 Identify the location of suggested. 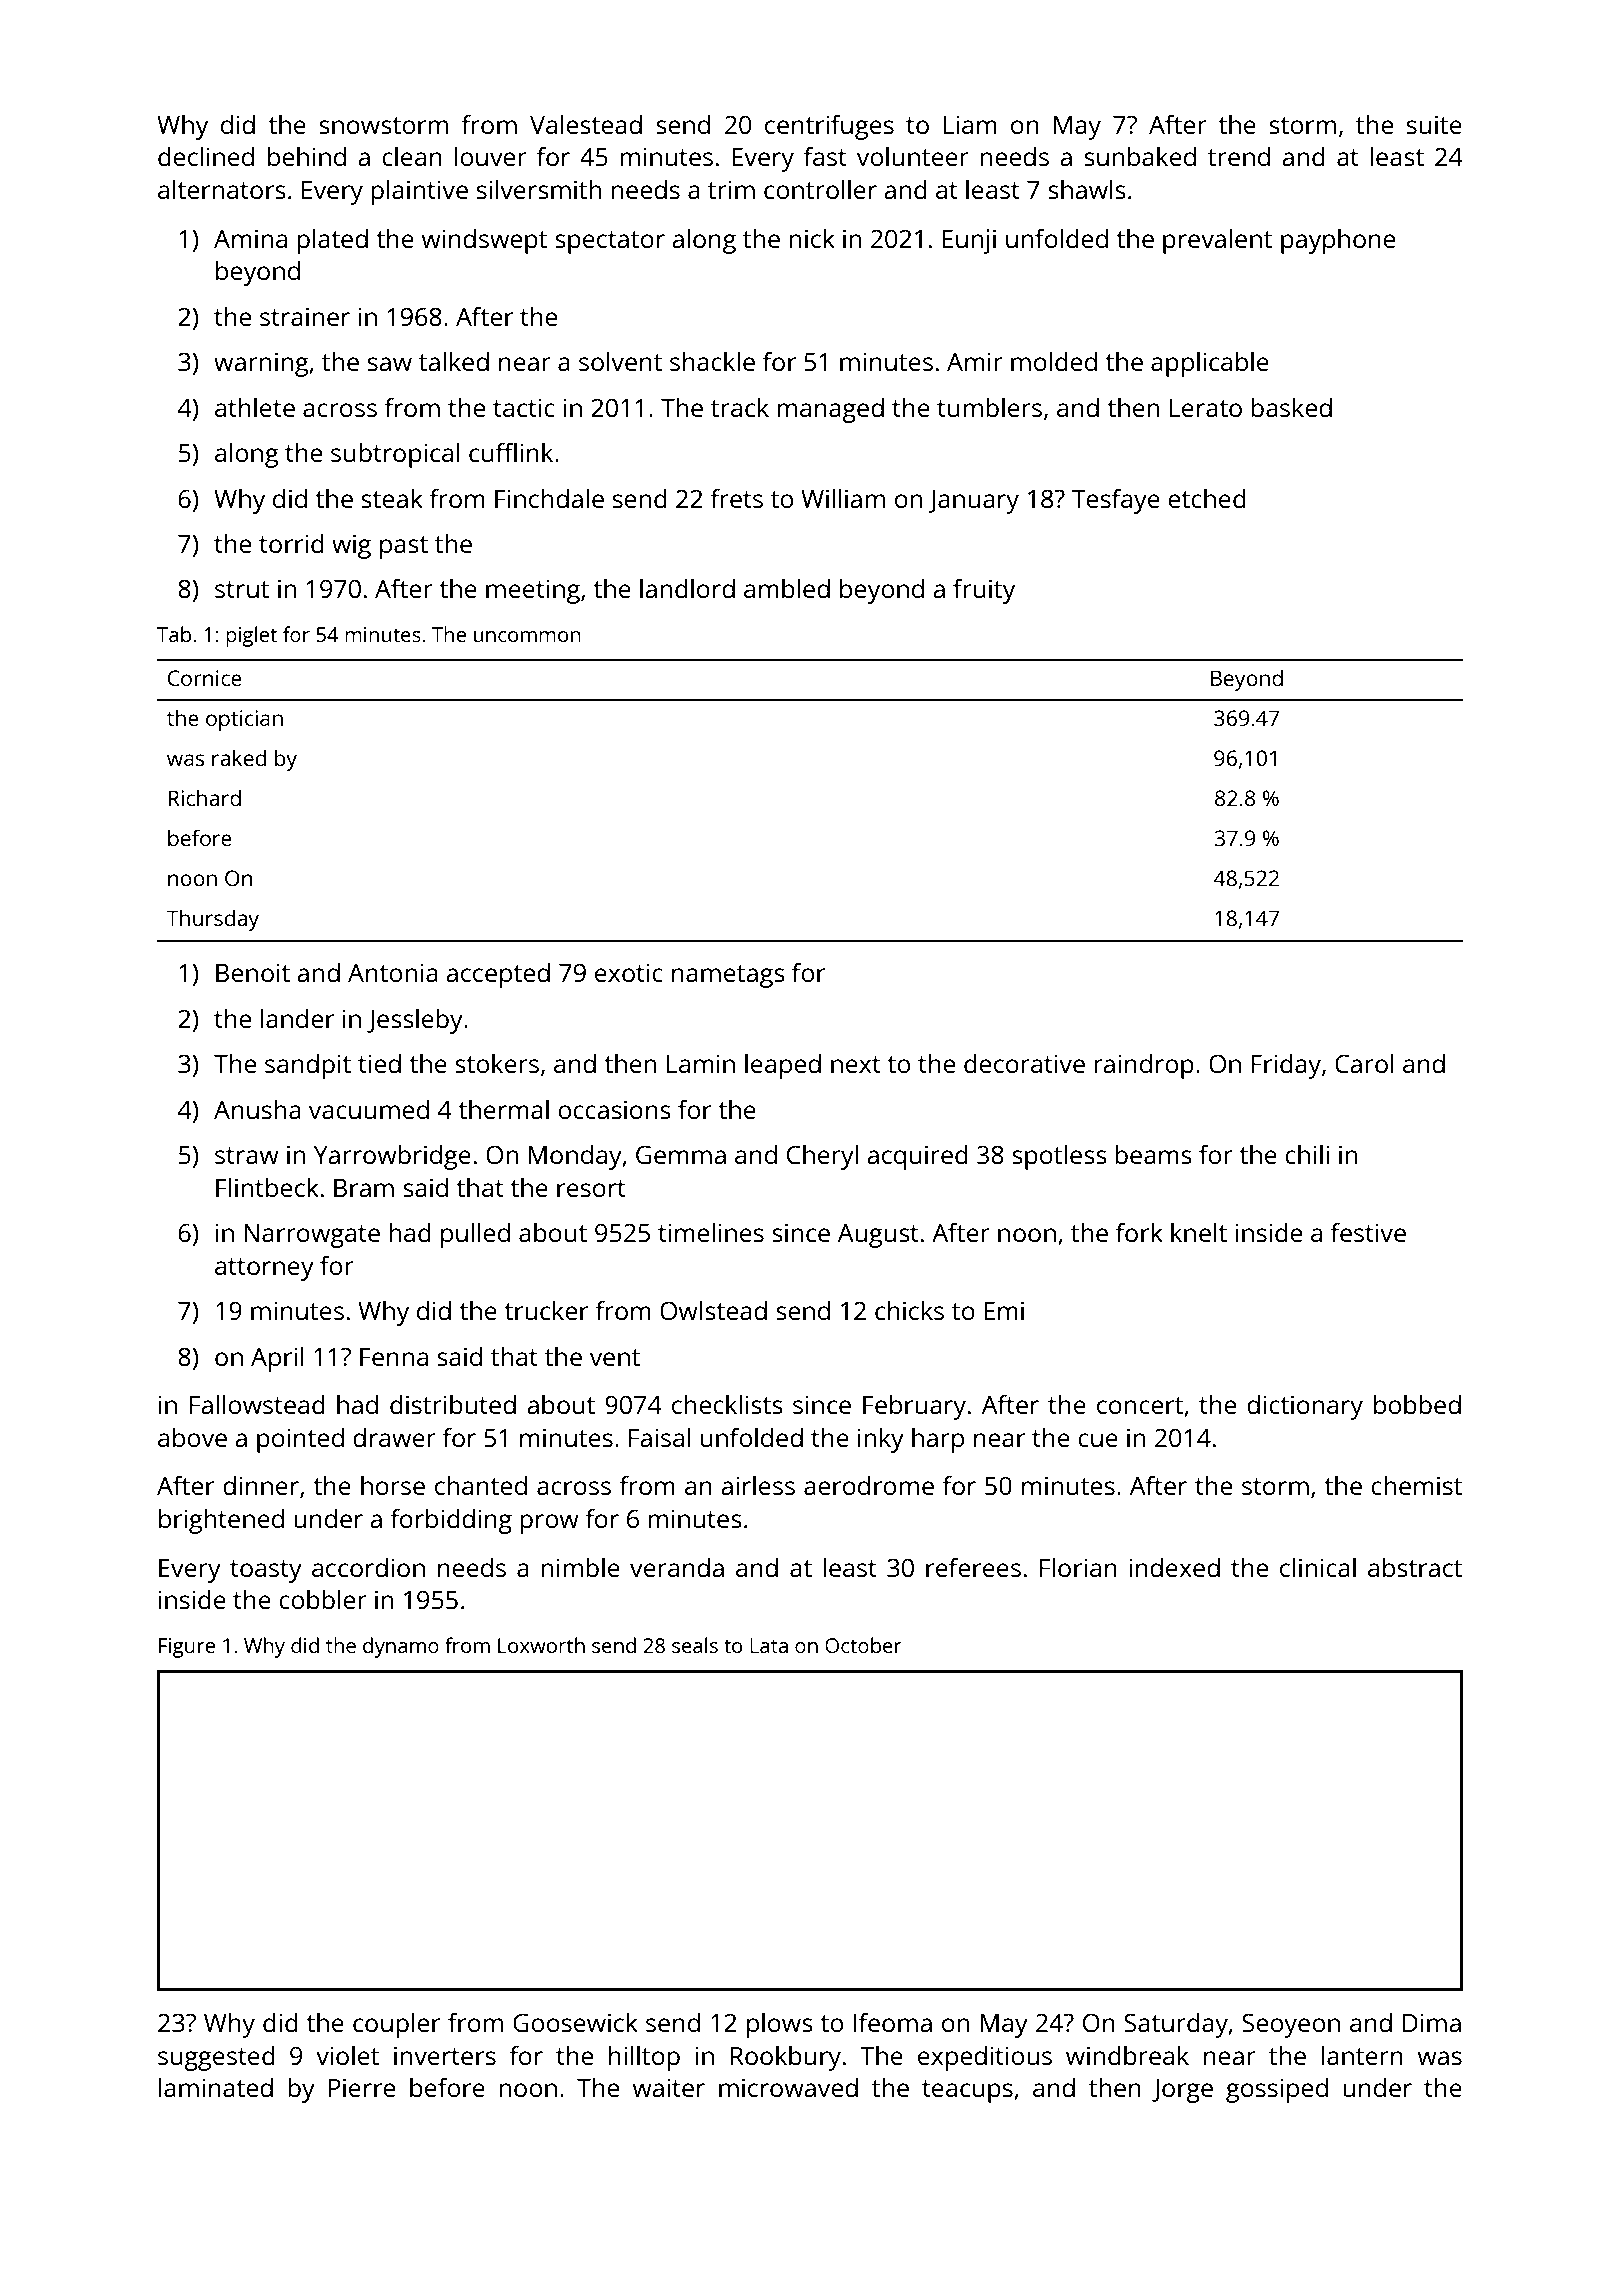
(216, 2058).
